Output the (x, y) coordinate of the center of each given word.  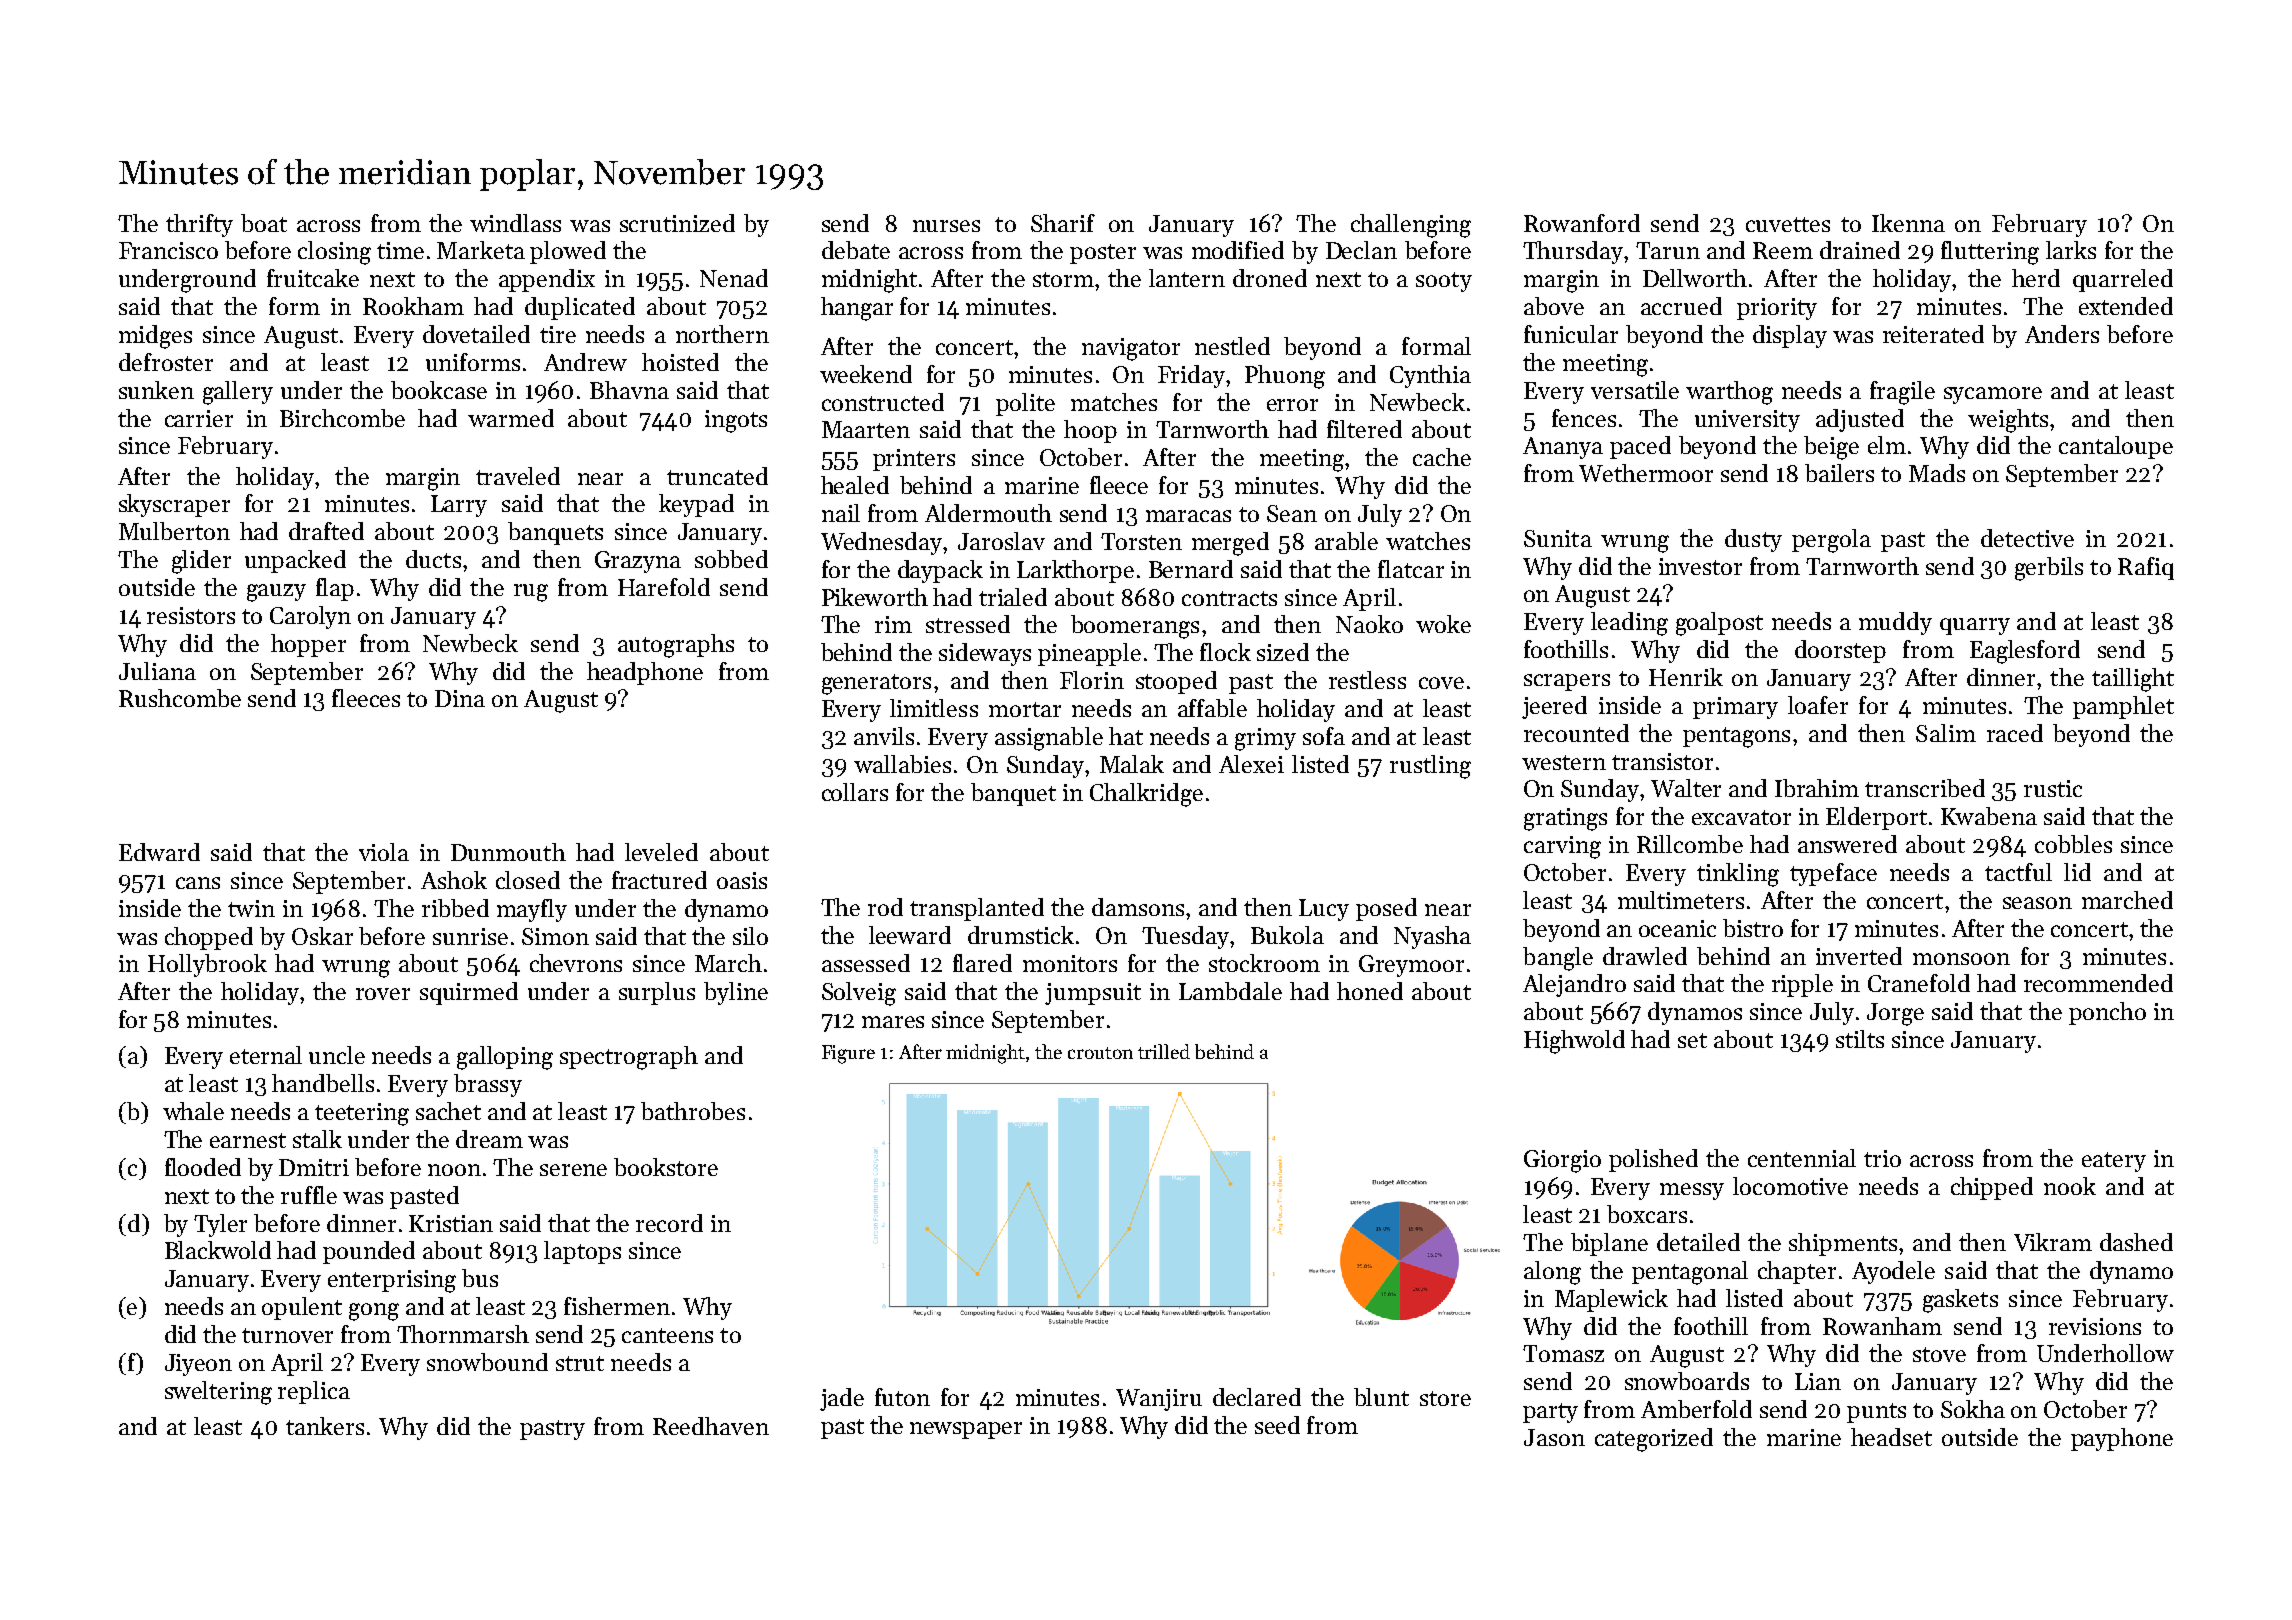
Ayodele (1893, 1272)
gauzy (276, 593)
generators (876, 684)
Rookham (413, 306)
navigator (1131, 349)
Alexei (1251, 764)
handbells (323, 1083)
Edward (159, 852)
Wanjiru (1159, 1400)
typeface (1833, 874)
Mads (1937, 473)
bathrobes (693, 1111)
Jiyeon (198, 1365)
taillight (2133, 680)
